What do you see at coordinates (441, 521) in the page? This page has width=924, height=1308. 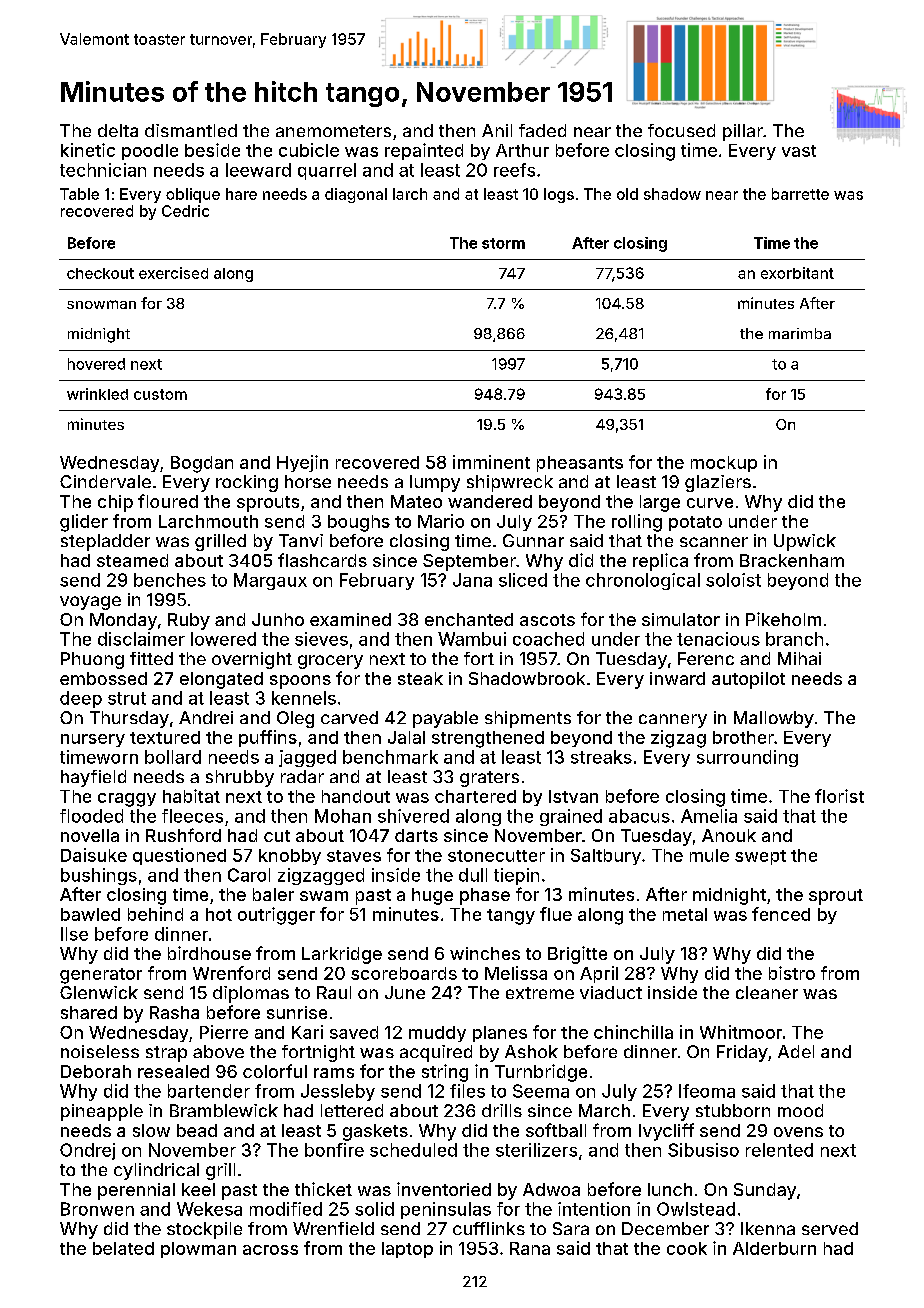 I see `Mario` at bounding box center [441, 521].
